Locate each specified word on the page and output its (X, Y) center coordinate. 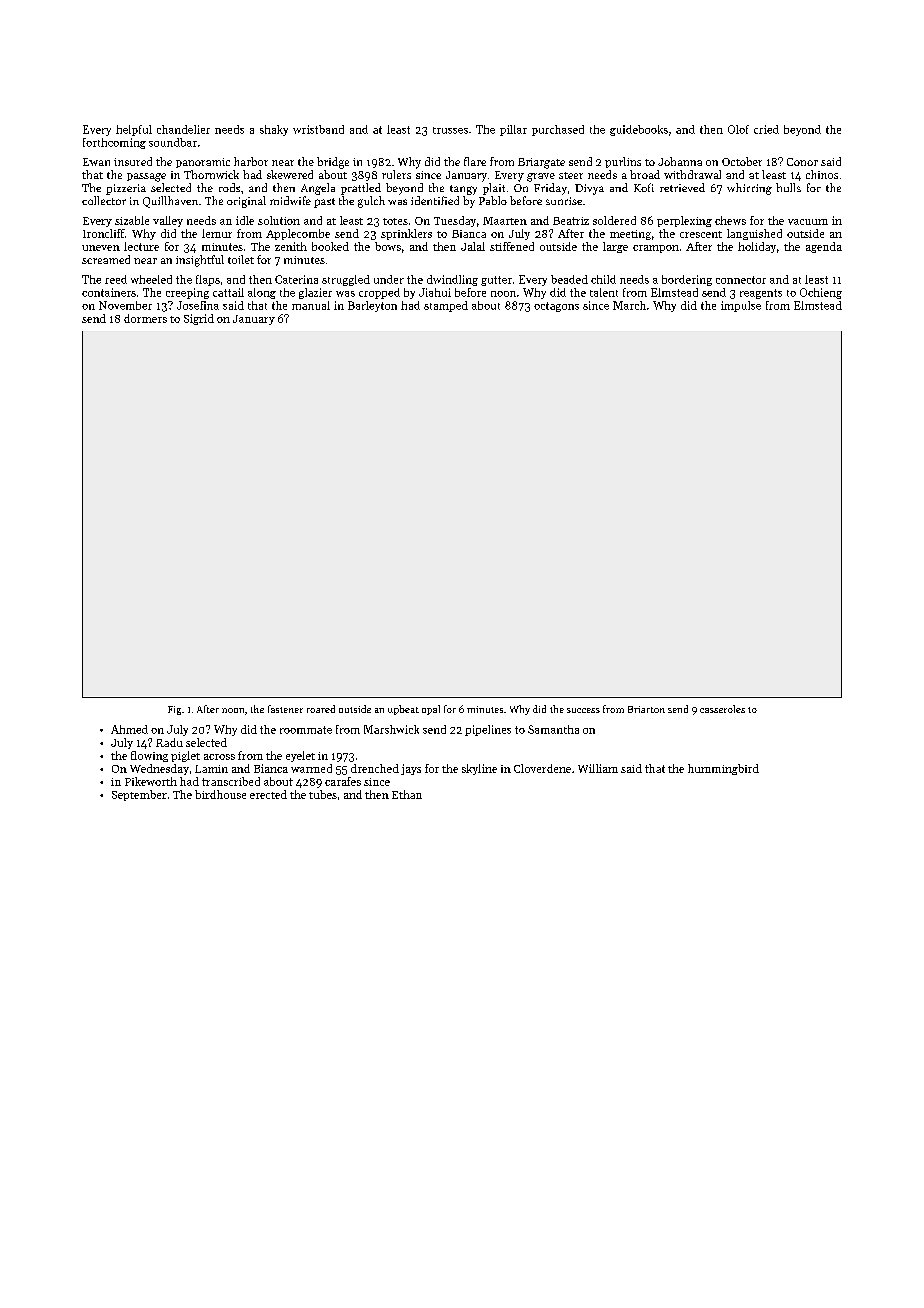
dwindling (452, 280)
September (139, 795)
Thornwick (211, 174)
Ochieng (821, 293)
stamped (446, 306)
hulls (788, 187)
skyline (479, 769)
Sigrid (199, 319)
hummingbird (723, 769)
